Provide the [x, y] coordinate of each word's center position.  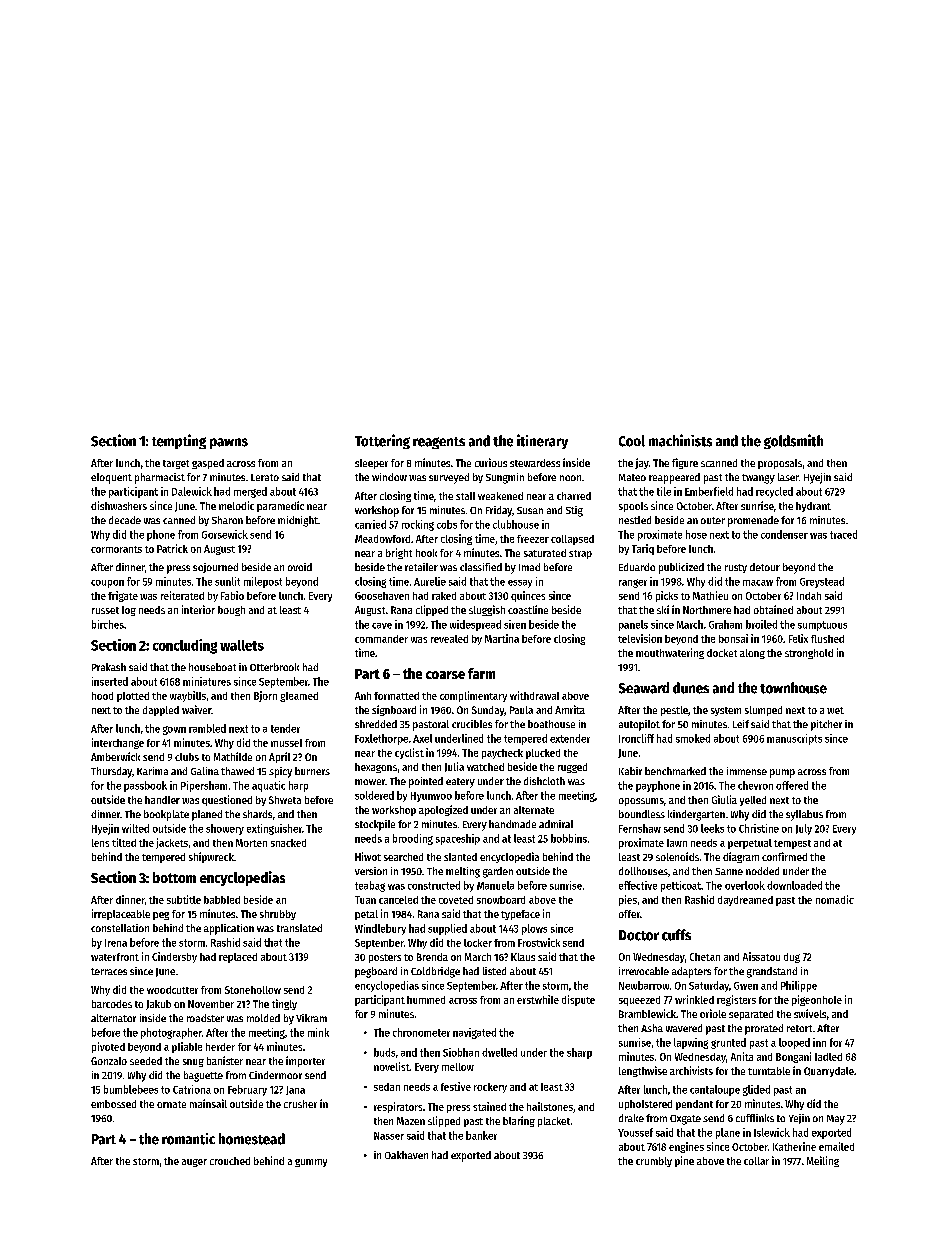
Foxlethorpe [381, 739]
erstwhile [538, 999]
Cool [632, 441]
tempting [179, 441]
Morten [251, 843]
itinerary [542, 441]
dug [792, 958]
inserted [110, 681]
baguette [203, 1076]
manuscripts [794, 739]
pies [628, 900]
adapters [691, 972]
